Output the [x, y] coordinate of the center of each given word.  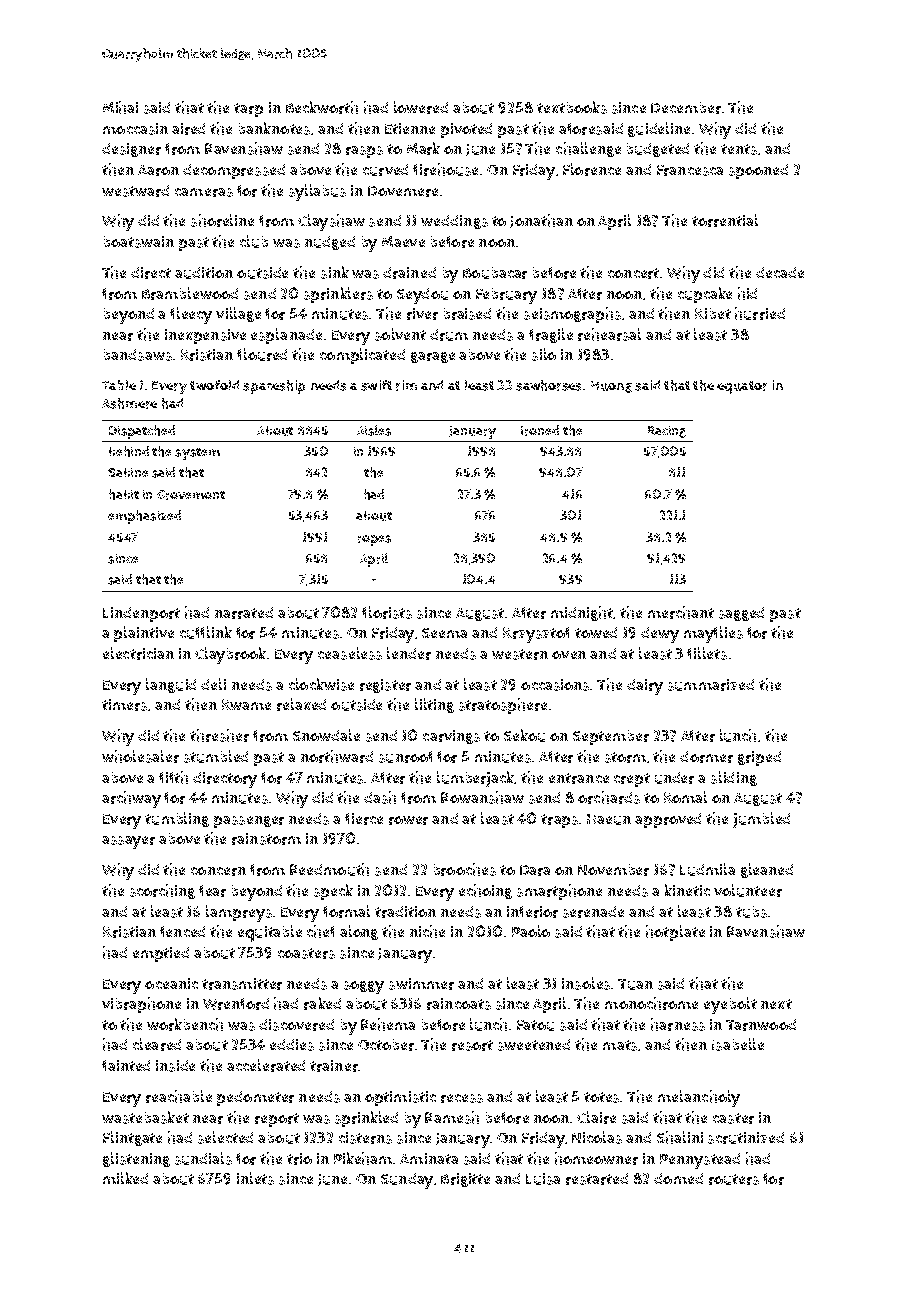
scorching [162, 891]
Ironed [540, 430]
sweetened [534, 1045]
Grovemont [191, 495]
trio [299, 1159]
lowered [421, 107]
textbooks [572, 107]
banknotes [274, 128]
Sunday [407, 1181]
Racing [667, 432]
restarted [597, 1179]
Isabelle [738, 1044]
